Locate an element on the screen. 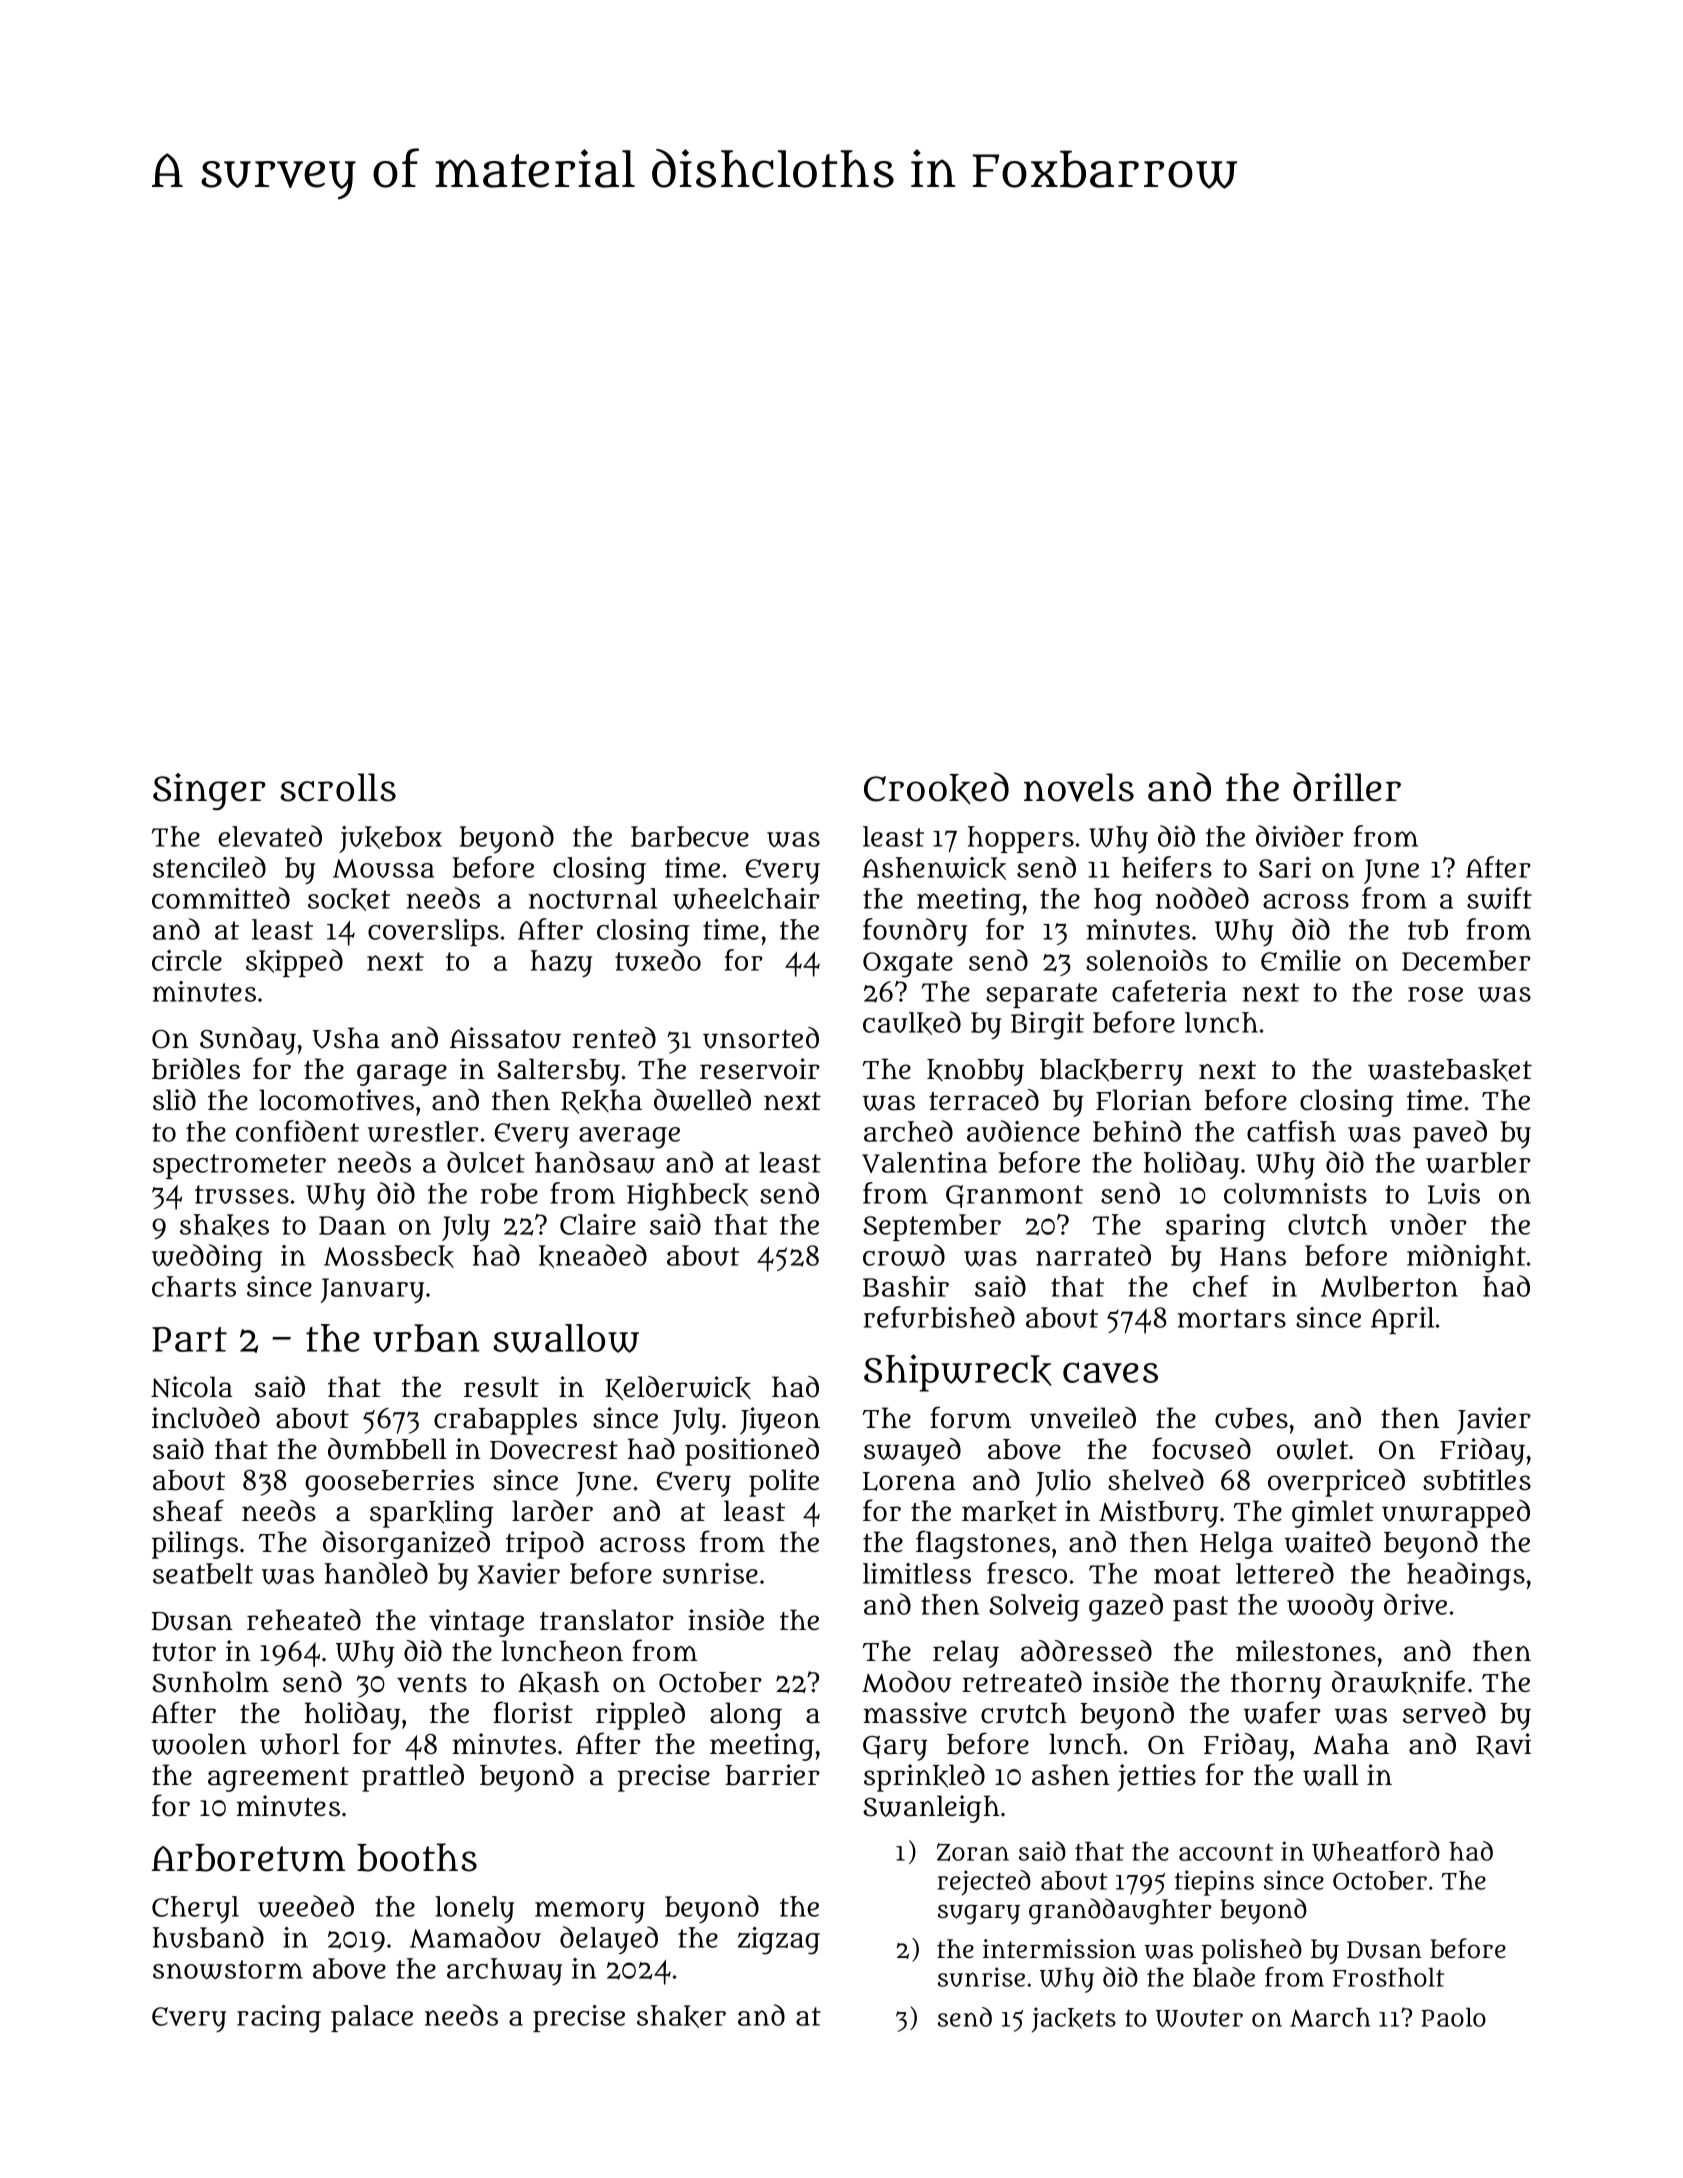 This screenshot has height=2178, width=1683. rejected is located at coordinates (984, 1883).
